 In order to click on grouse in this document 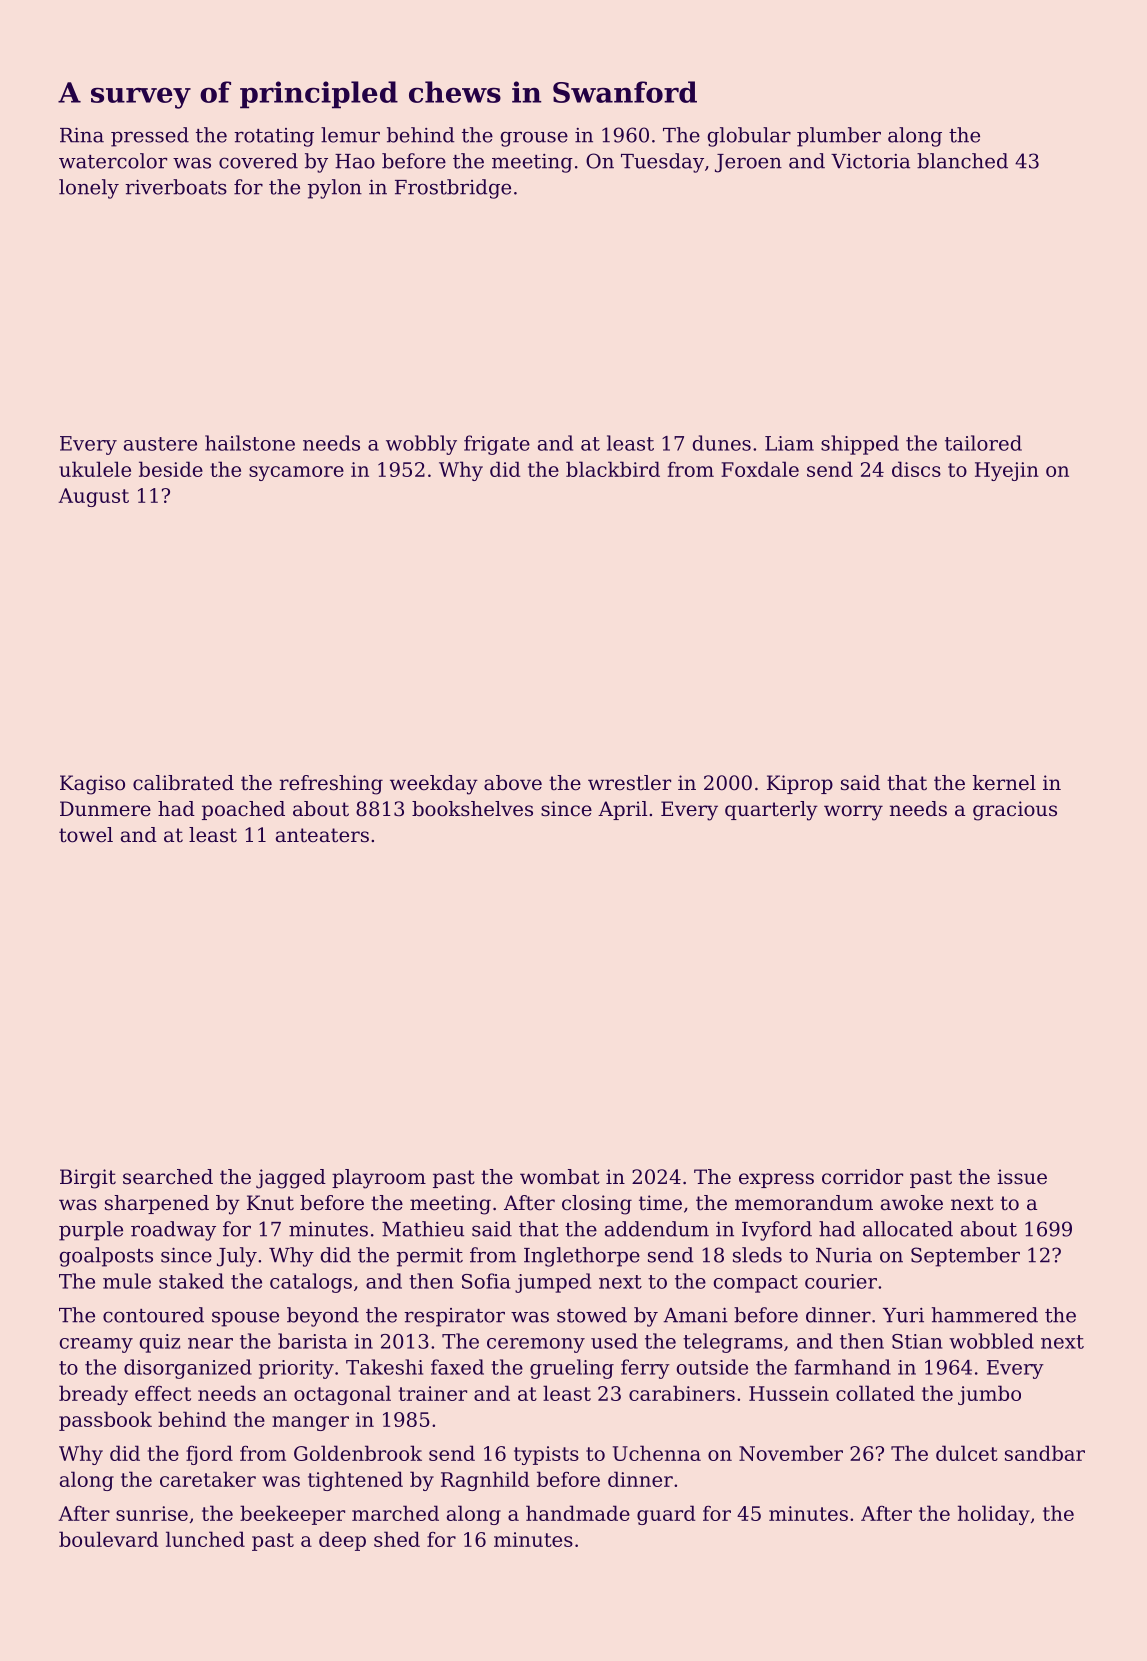, I will do `click(534, 139)`.
